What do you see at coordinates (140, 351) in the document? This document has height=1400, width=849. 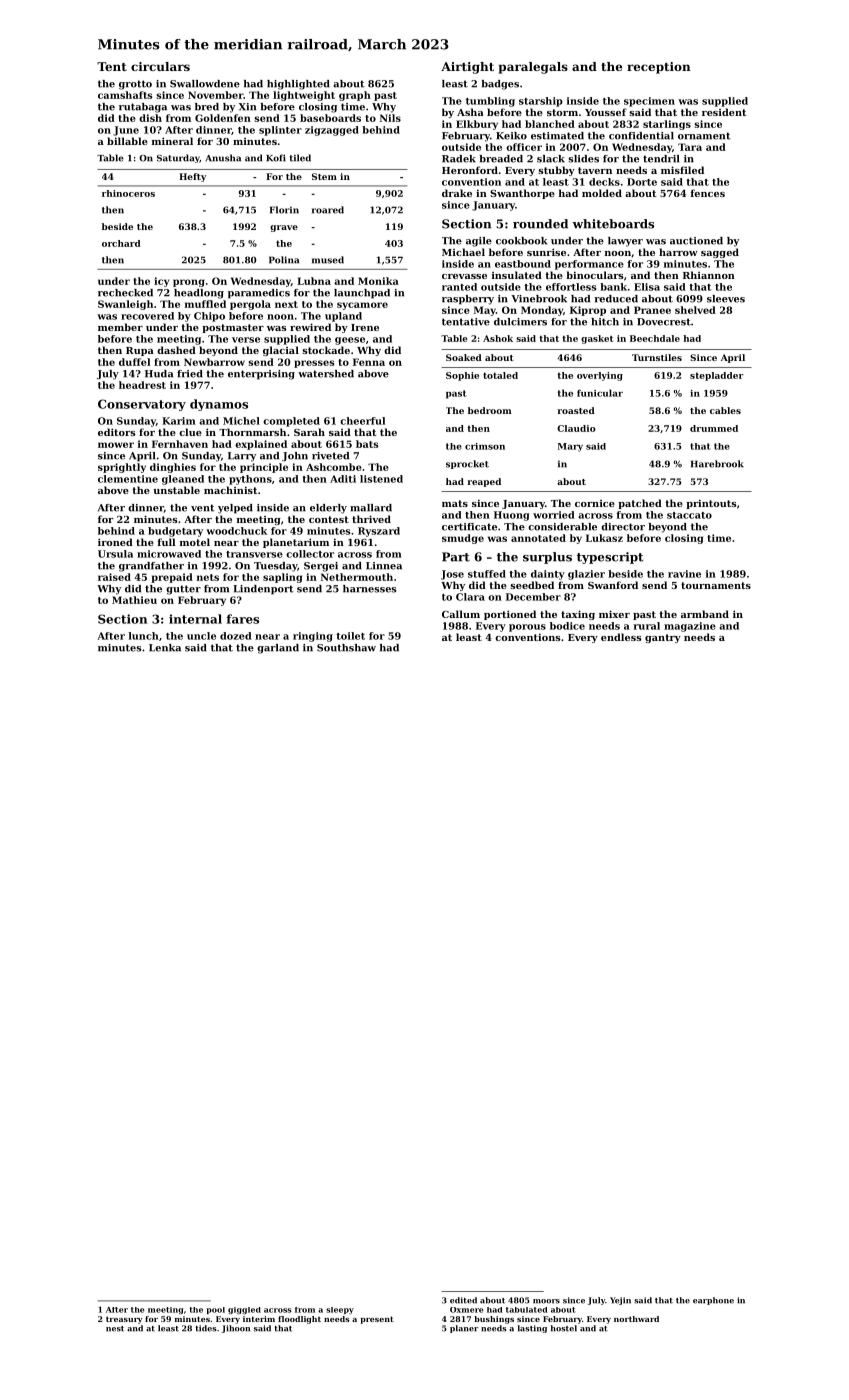 I see `Rupa` at bounding box center [140, 351].
